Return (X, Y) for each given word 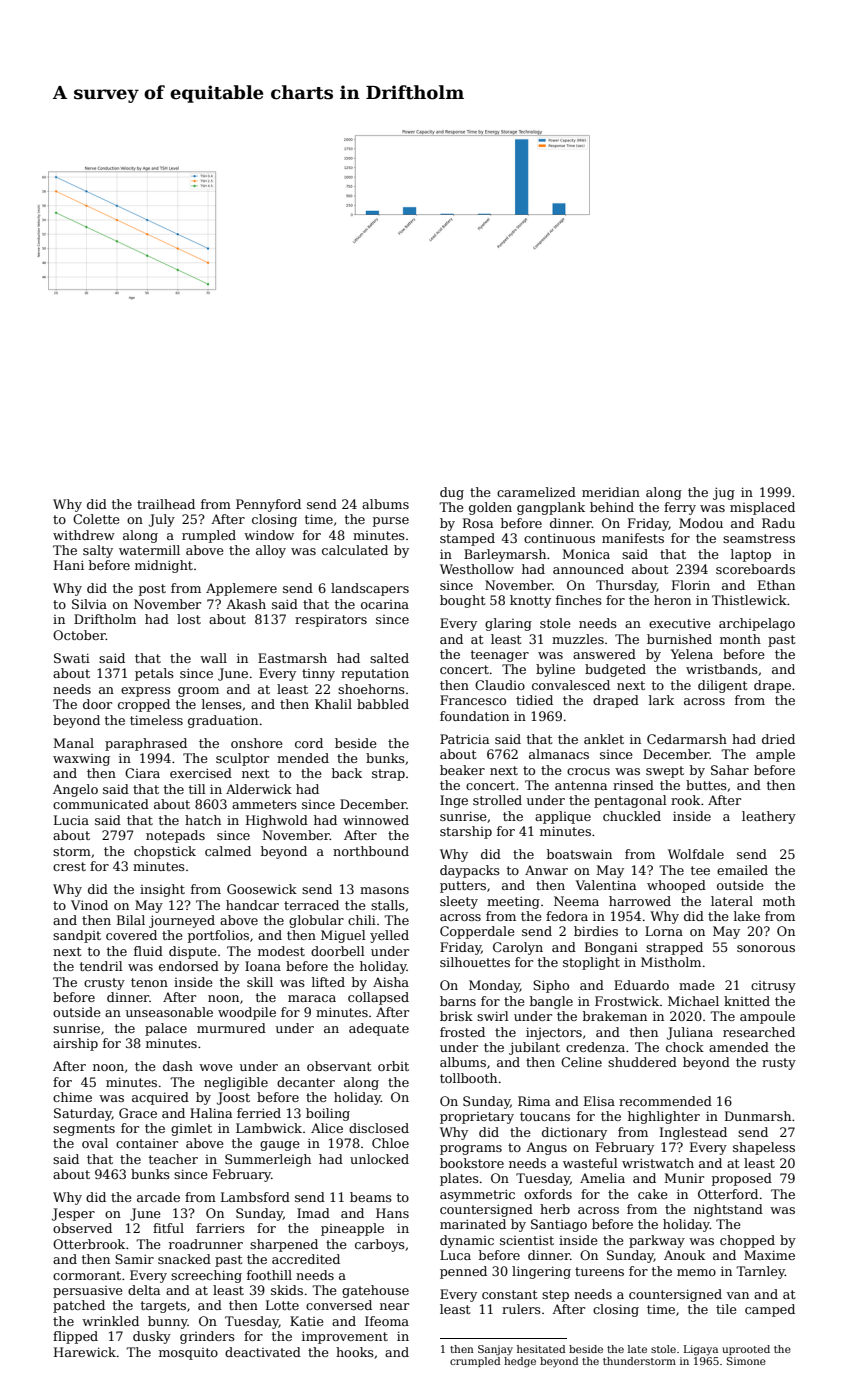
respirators (331, 620)
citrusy (773, 987)
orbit (393, 1066)
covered (131, 935)
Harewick (85, 1352)
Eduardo (641, 985)
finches (579, 600)
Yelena (692, 654)
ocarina (385, 604)
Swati (72, 658)
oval (95, 1143)
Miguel (343, 936)
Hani (69, 565)
